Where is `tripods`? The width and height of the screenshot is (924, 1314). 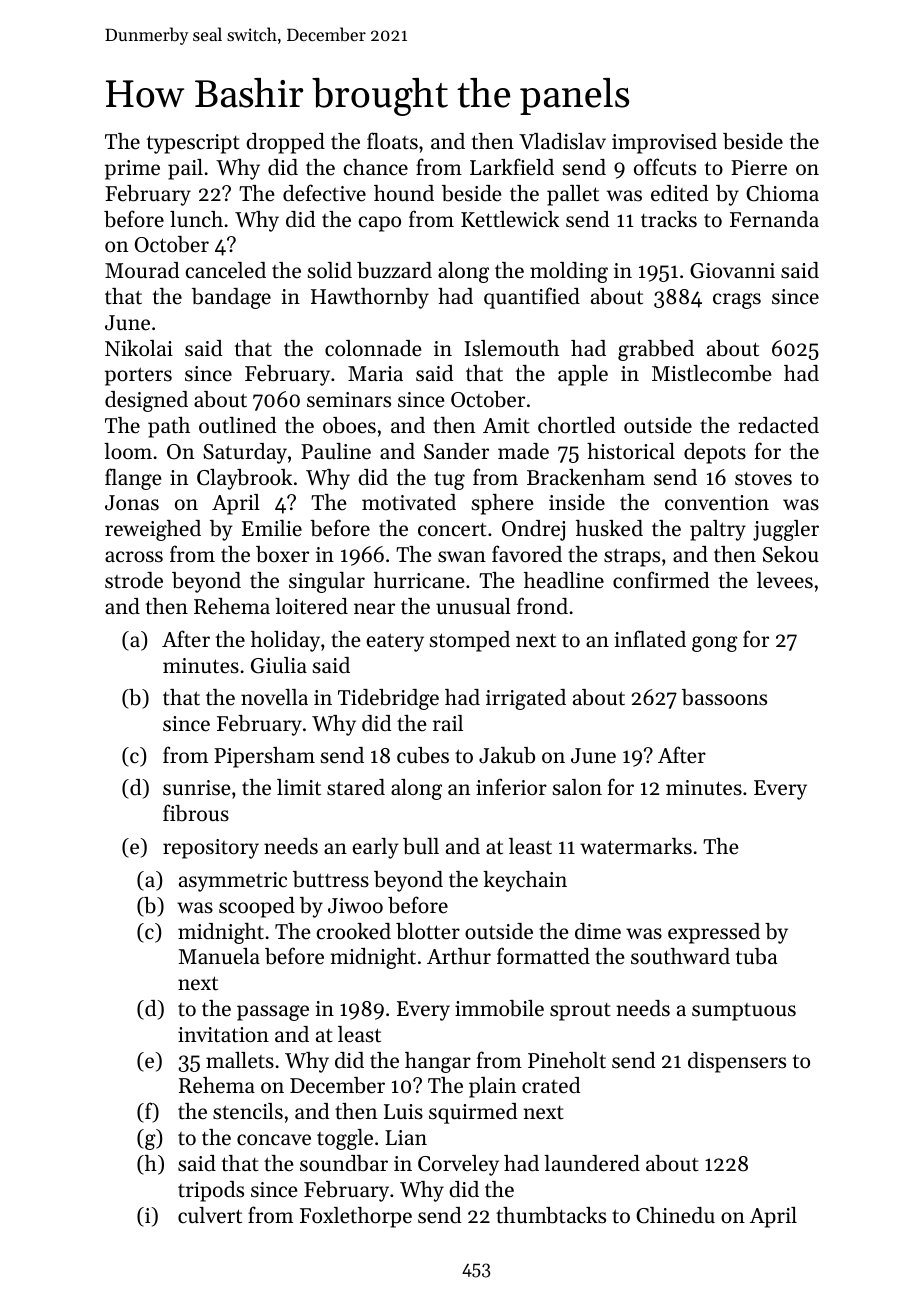 tripods is located at coordinates (211, 1191).
